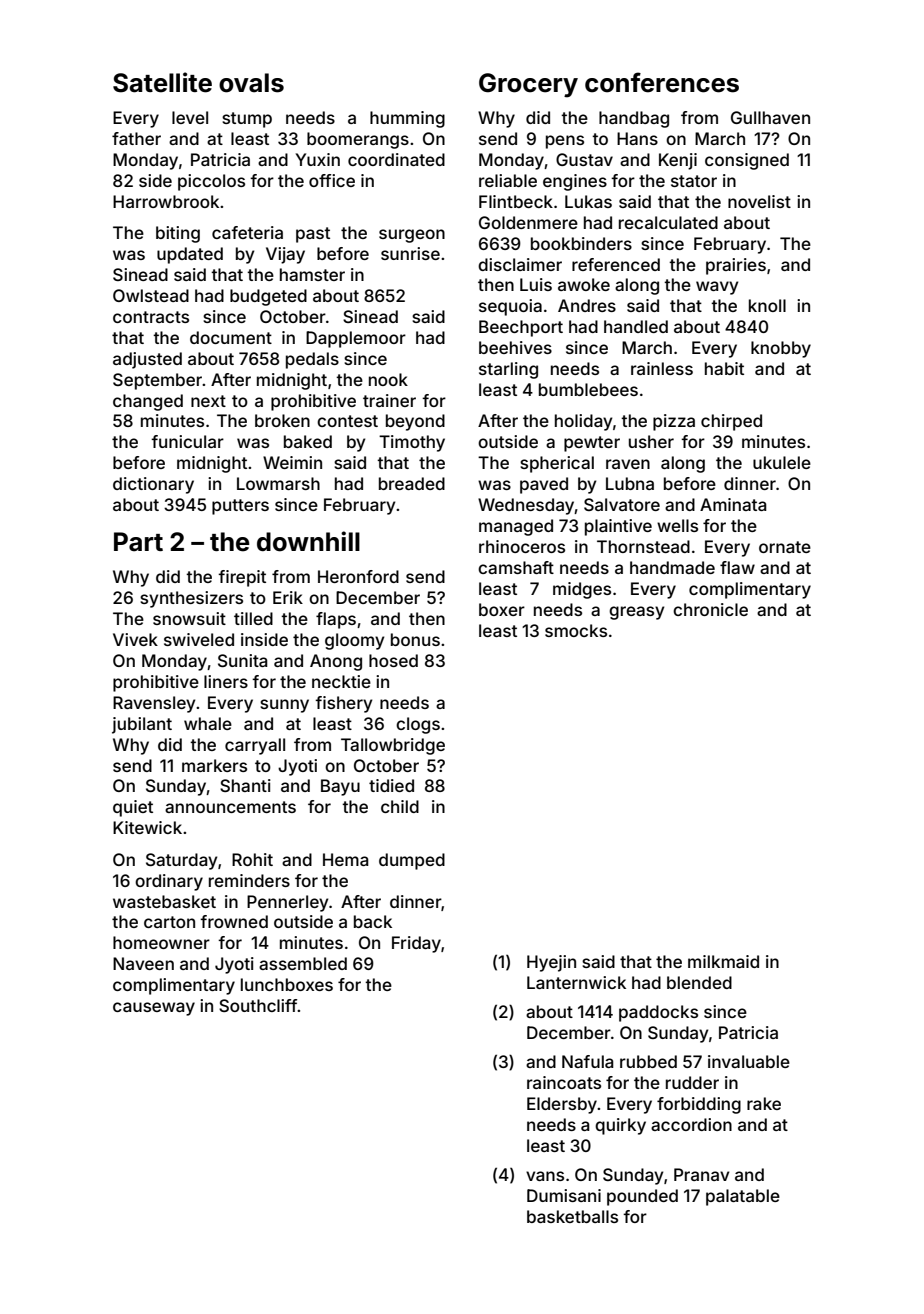 This screenshot has width=924, height=1314. I want to click on ovals, so click(251, 83).
